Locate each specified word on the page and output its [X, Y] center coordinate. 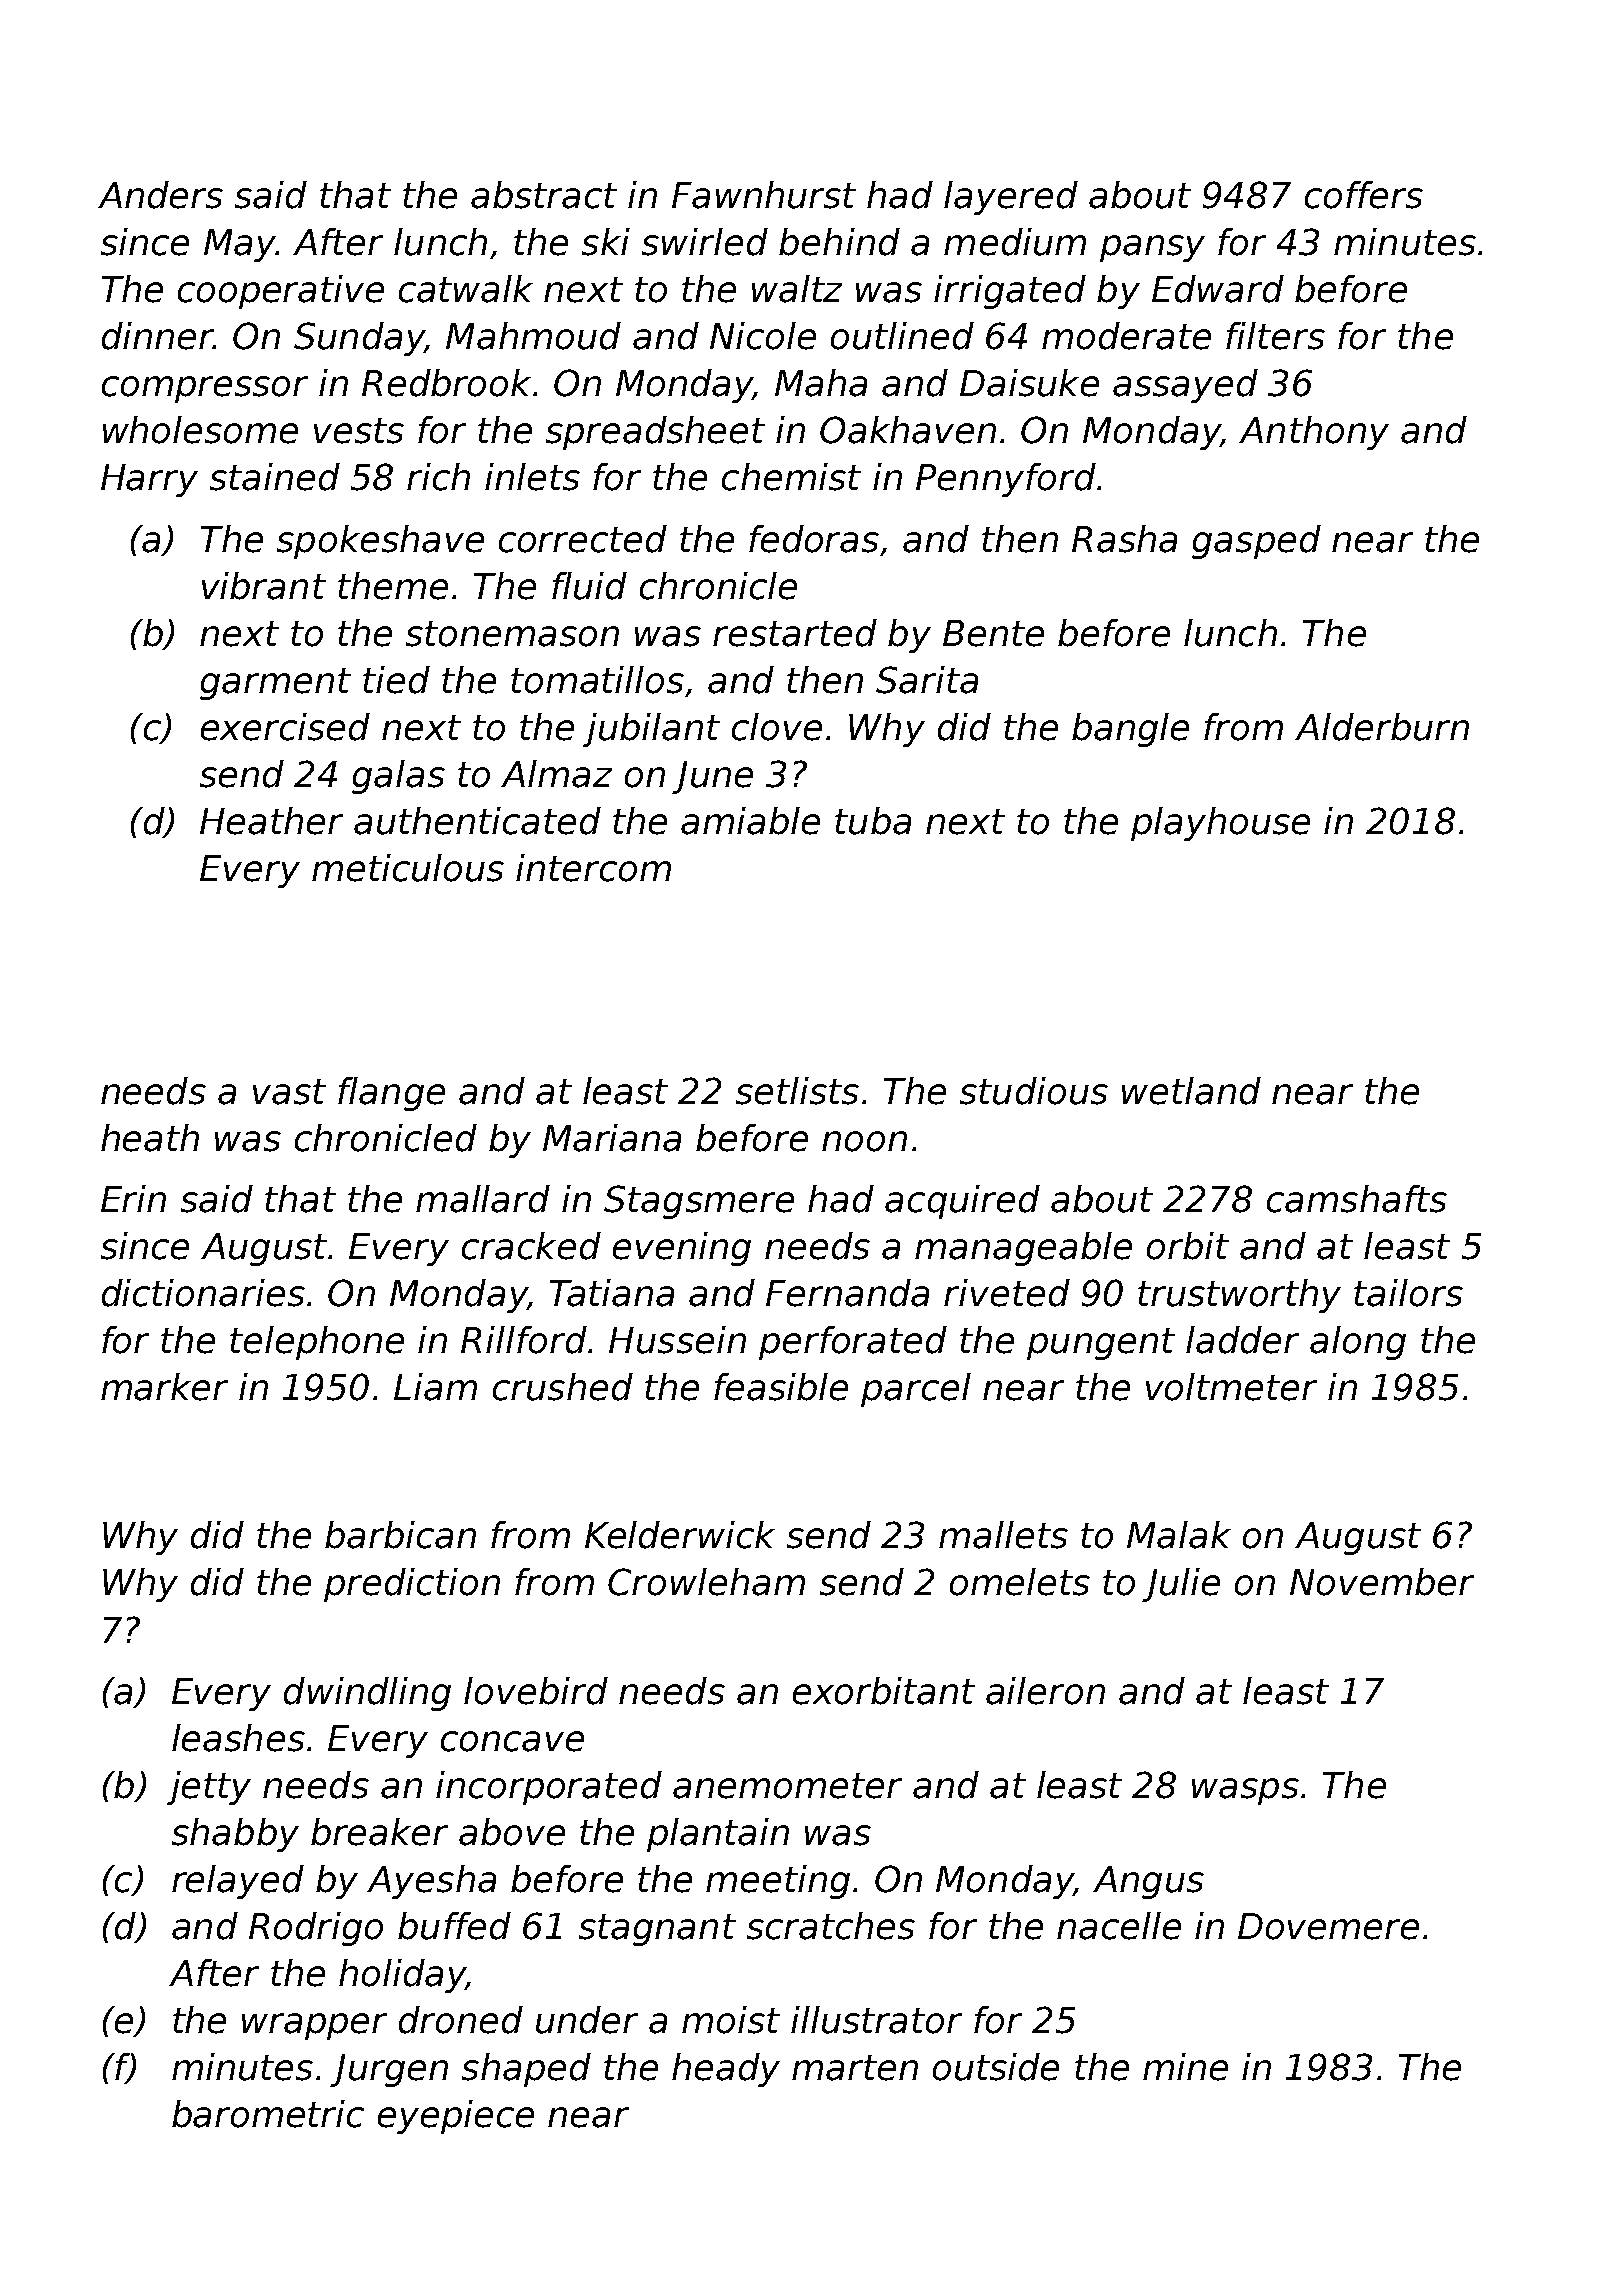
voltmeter [1231, 1387]
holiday [402, 1976]
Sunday [359, 339]
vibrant [264, 586]
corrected [583, 539]
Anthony [1314, 433]
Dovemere [1328, 1926]
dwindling [367, 1694]
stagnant [657, 1930]
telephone [317, 1343]
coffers [1364, 195]
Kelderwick [680, 1535]
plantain [718, 1835]
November [1382, 1582]
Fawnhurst [764, 195]
